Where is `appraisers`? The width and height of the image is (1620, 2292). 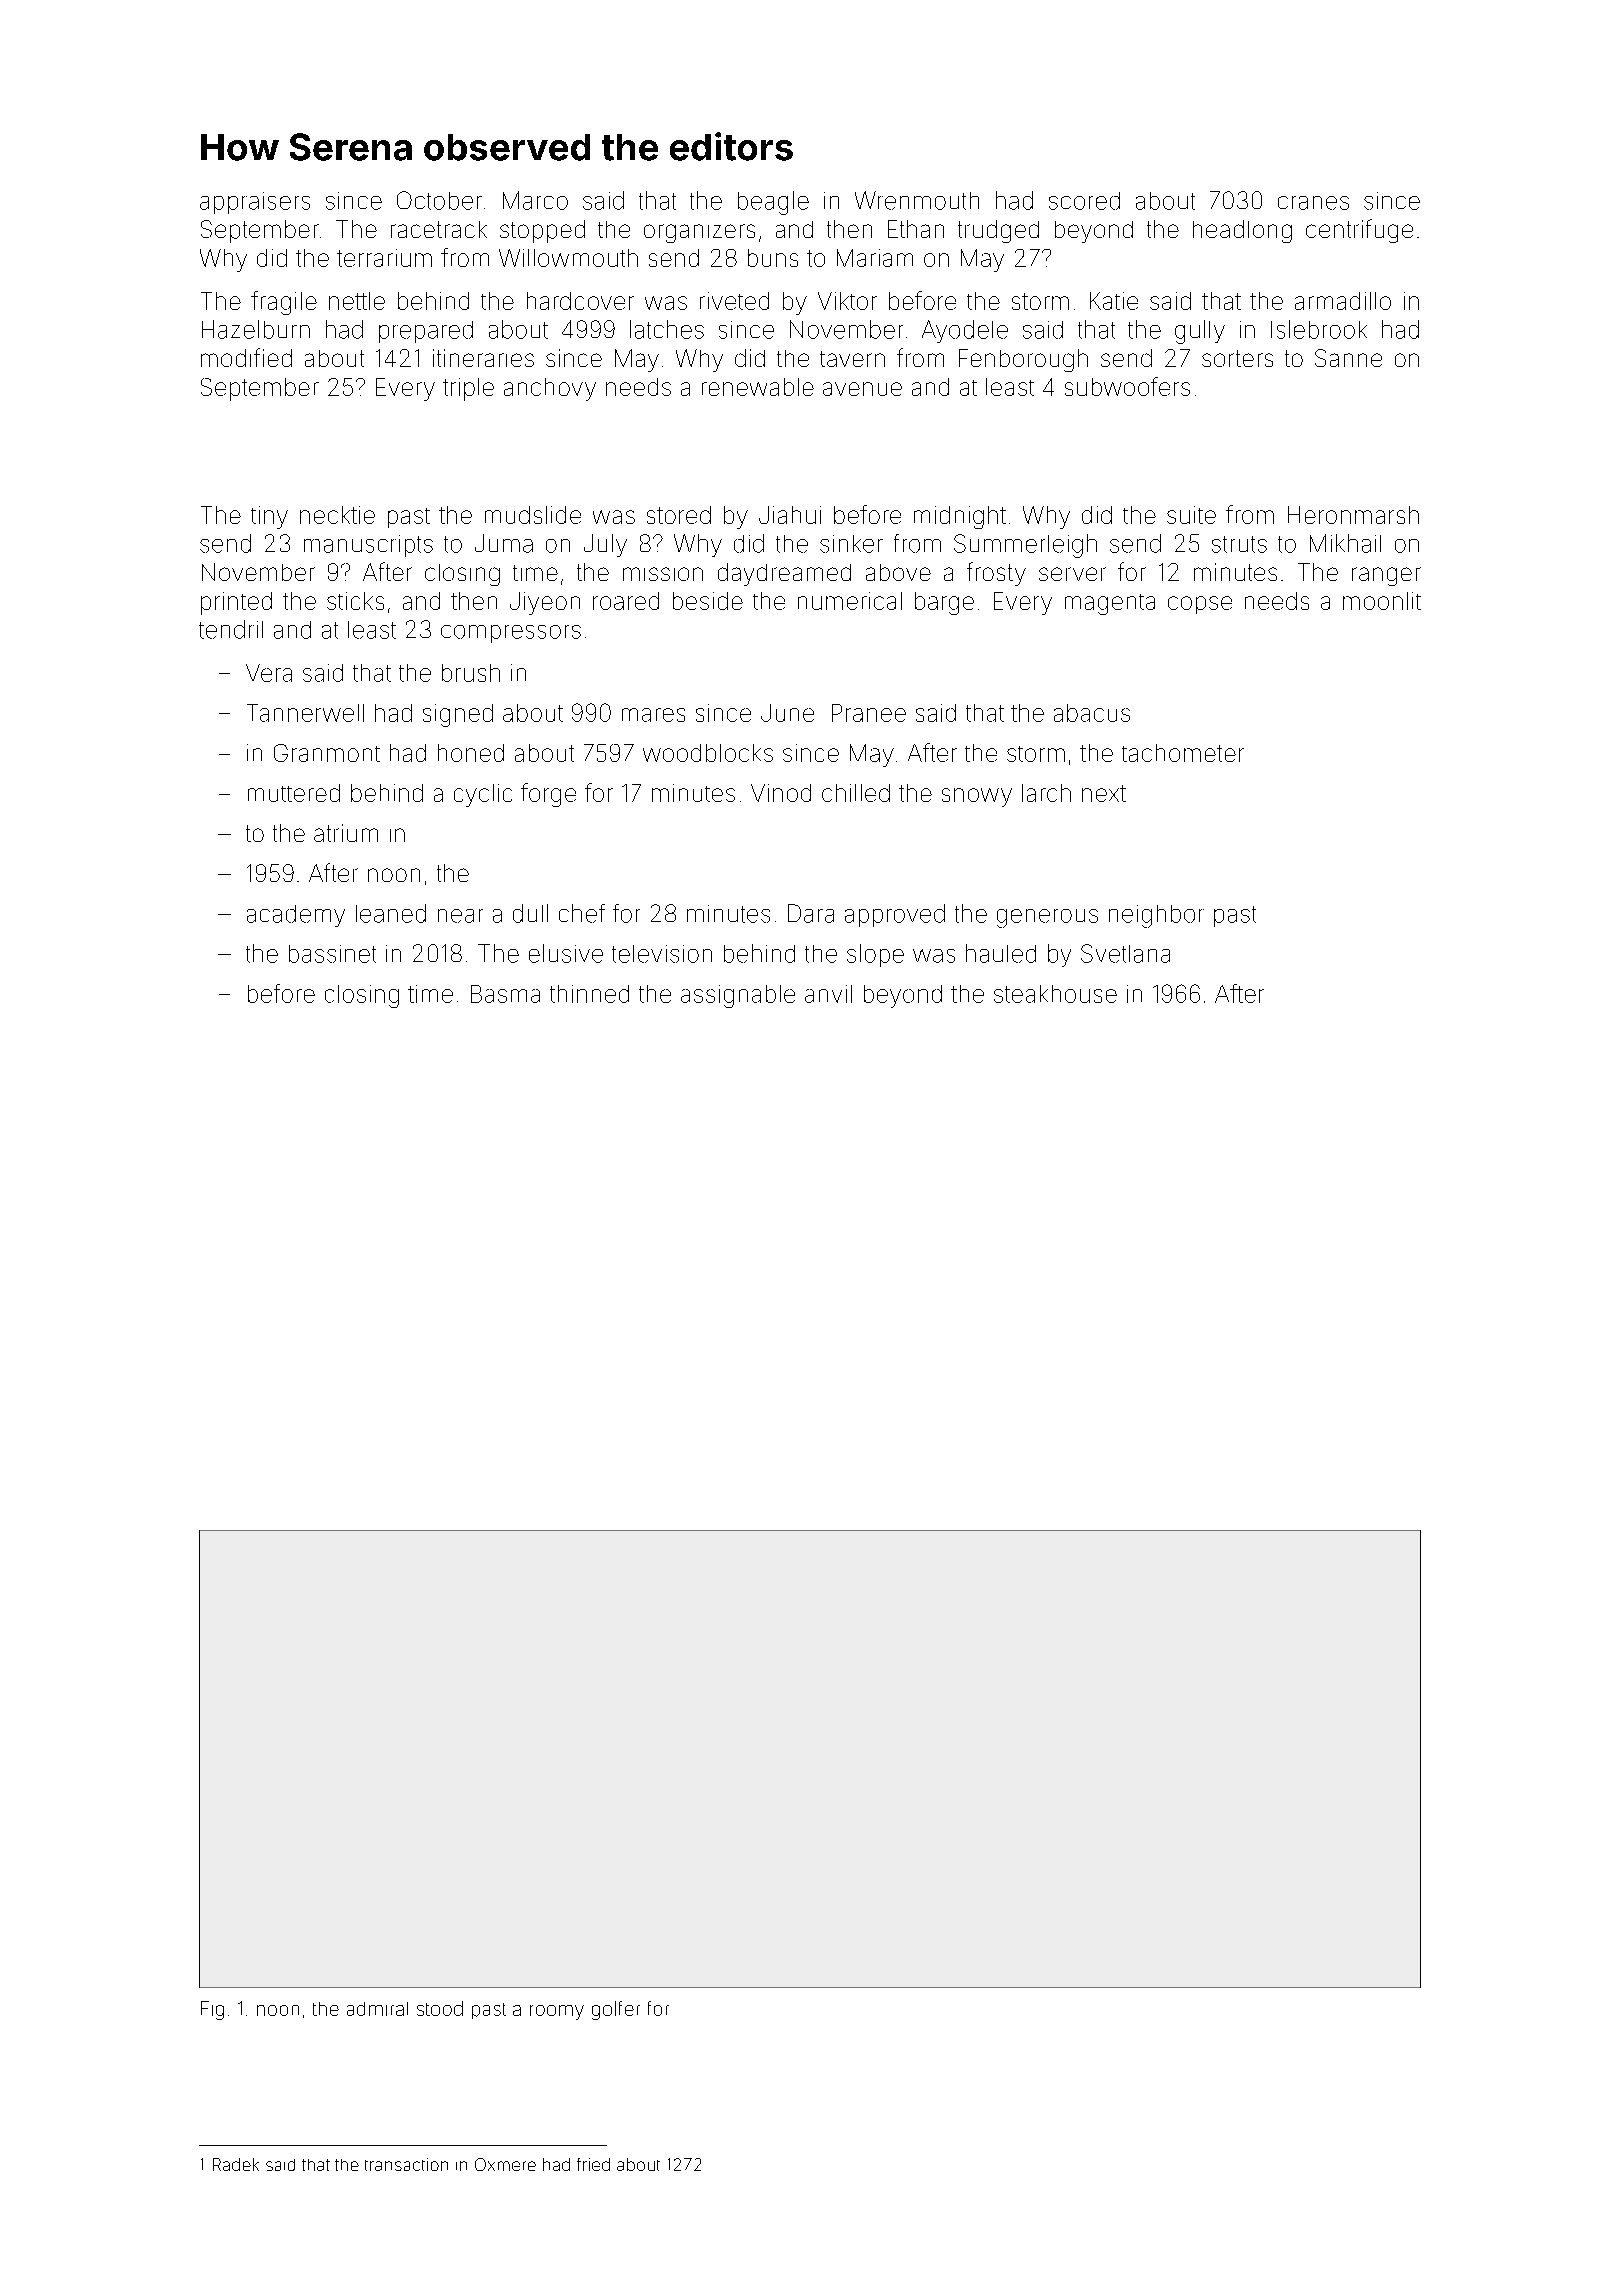 appraisers is located at coordinates (255, 203).
